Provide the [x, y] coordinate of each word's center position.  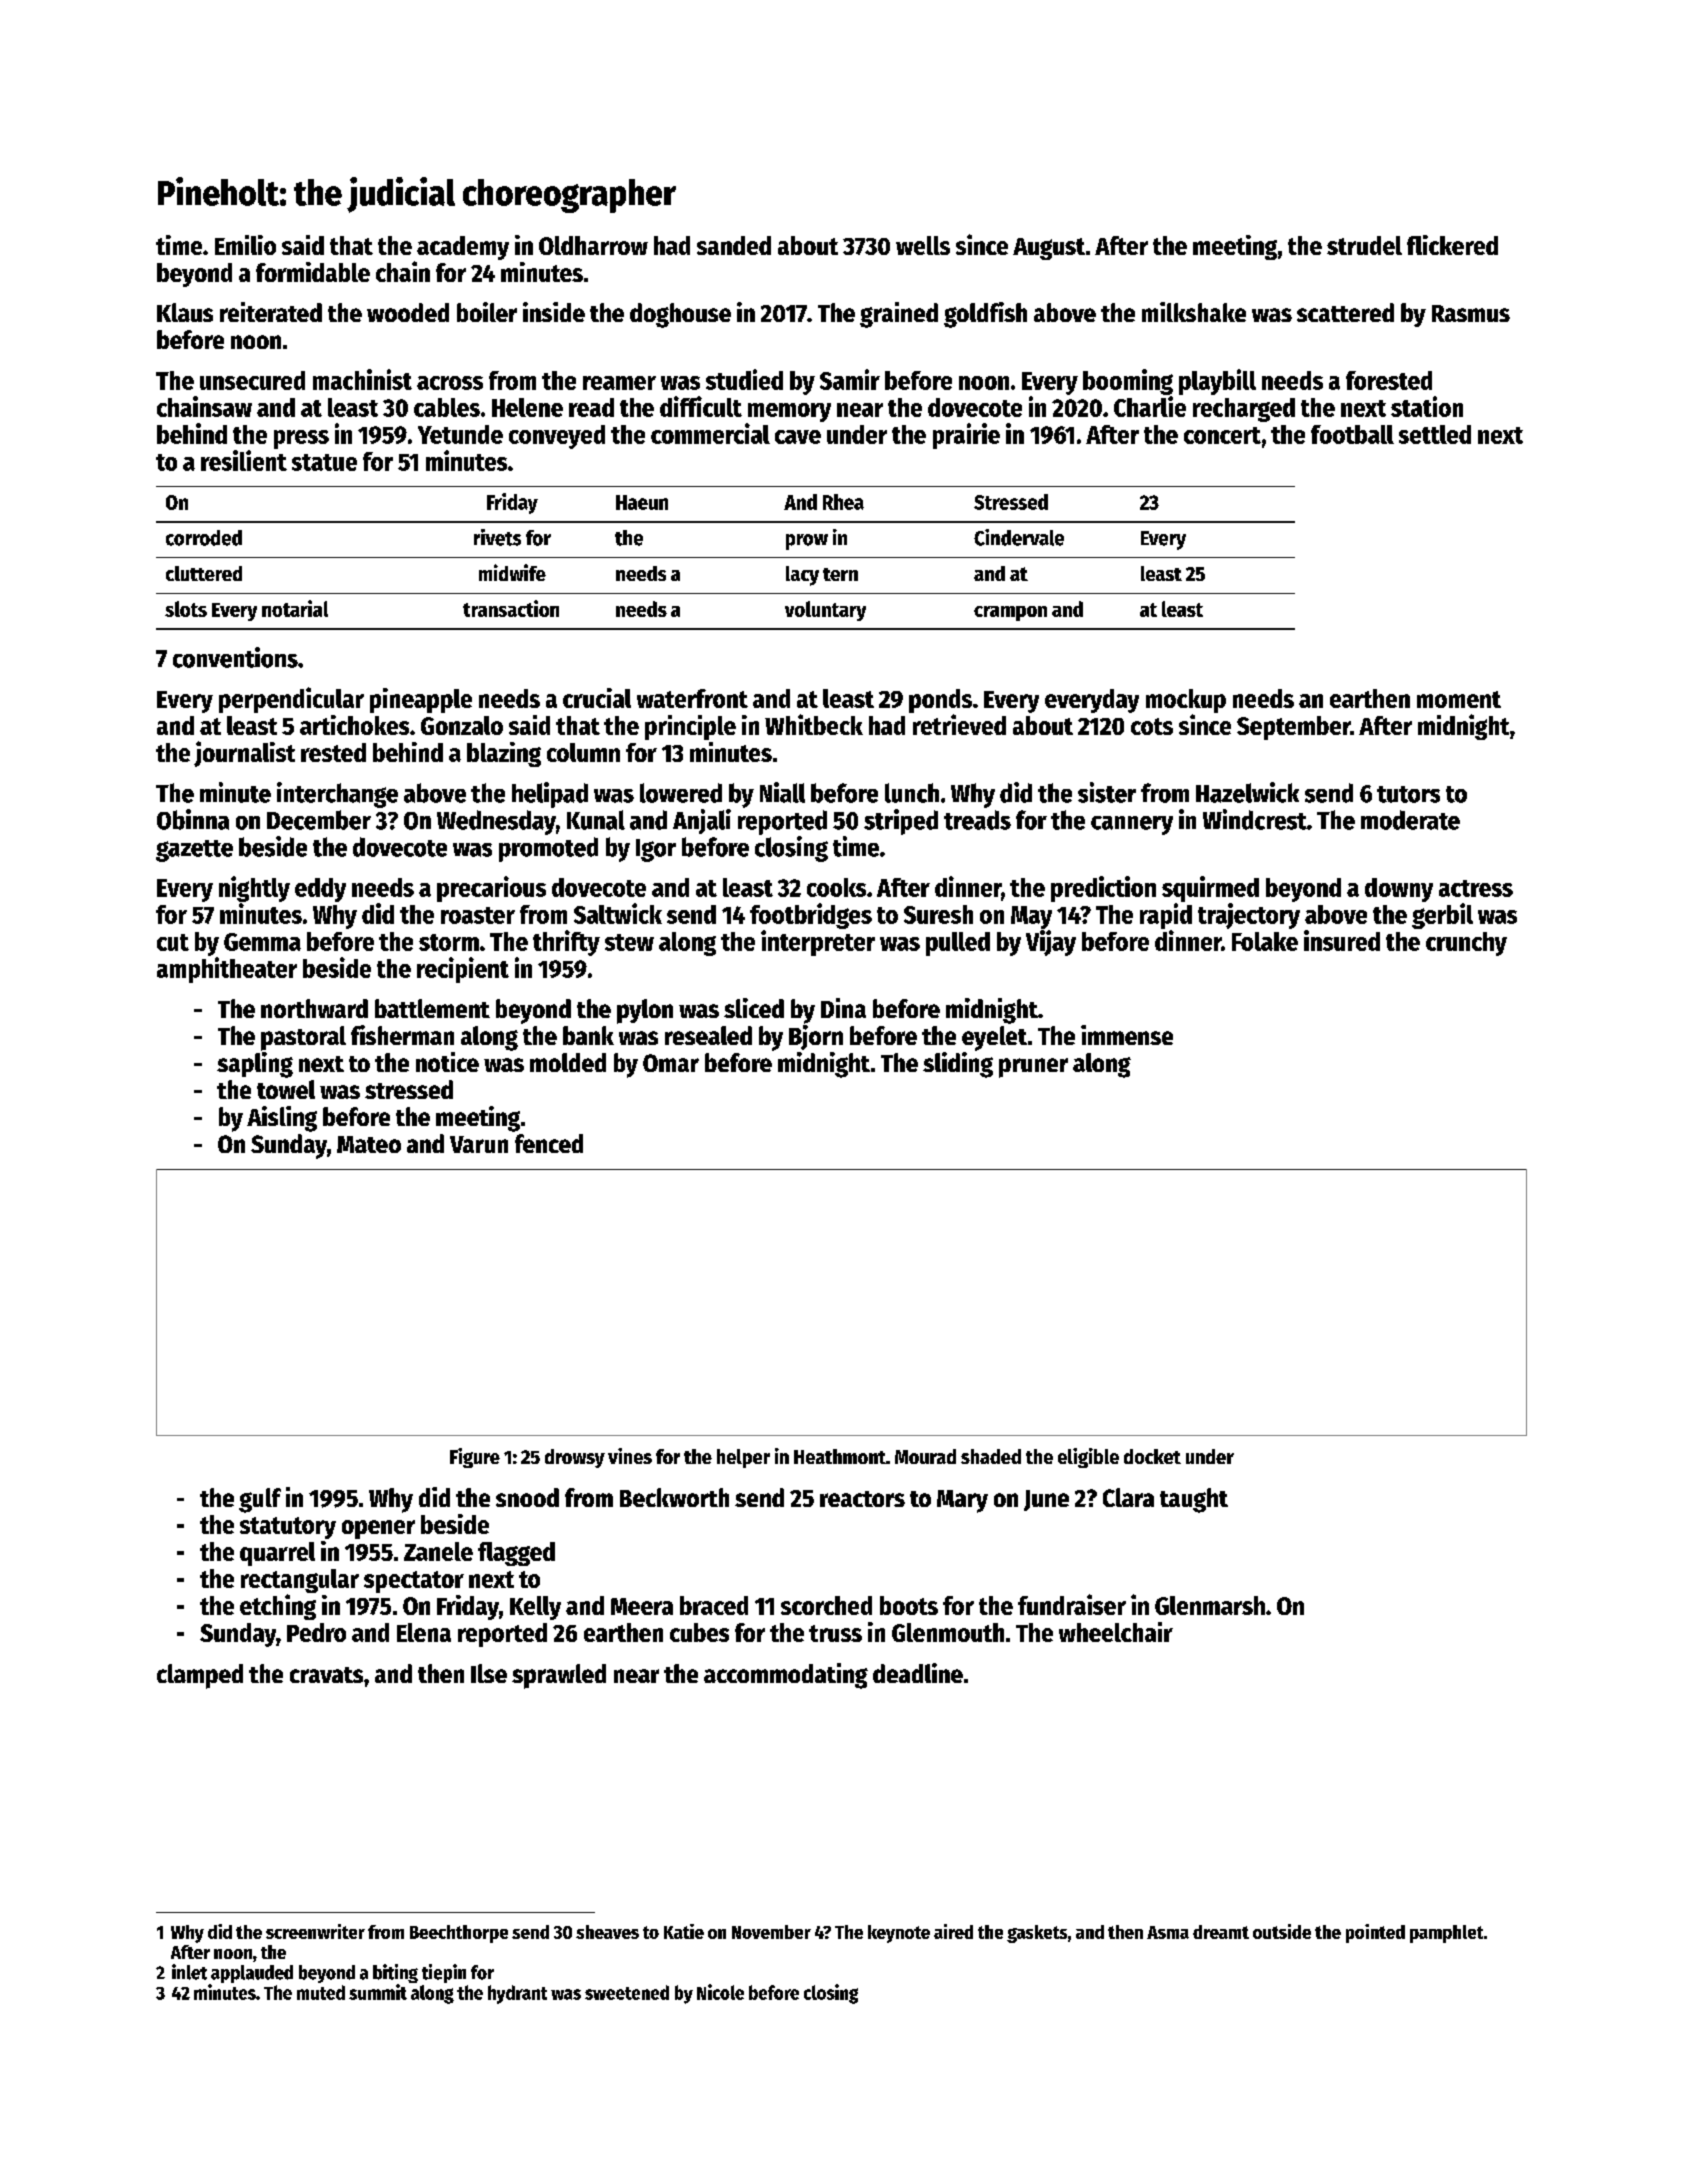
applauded [252, 1974]
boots [909, 1605]
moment [1459, 699]
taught [1194, 1500]
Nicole [720, 1992]
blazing [504, 754]
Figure [475, 1458]
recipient [463, 970]
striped [901, 822]
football [1352, 434]
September [1294, 728]
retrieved [959, 724]
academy [463, 248]
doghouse [680, 315]
